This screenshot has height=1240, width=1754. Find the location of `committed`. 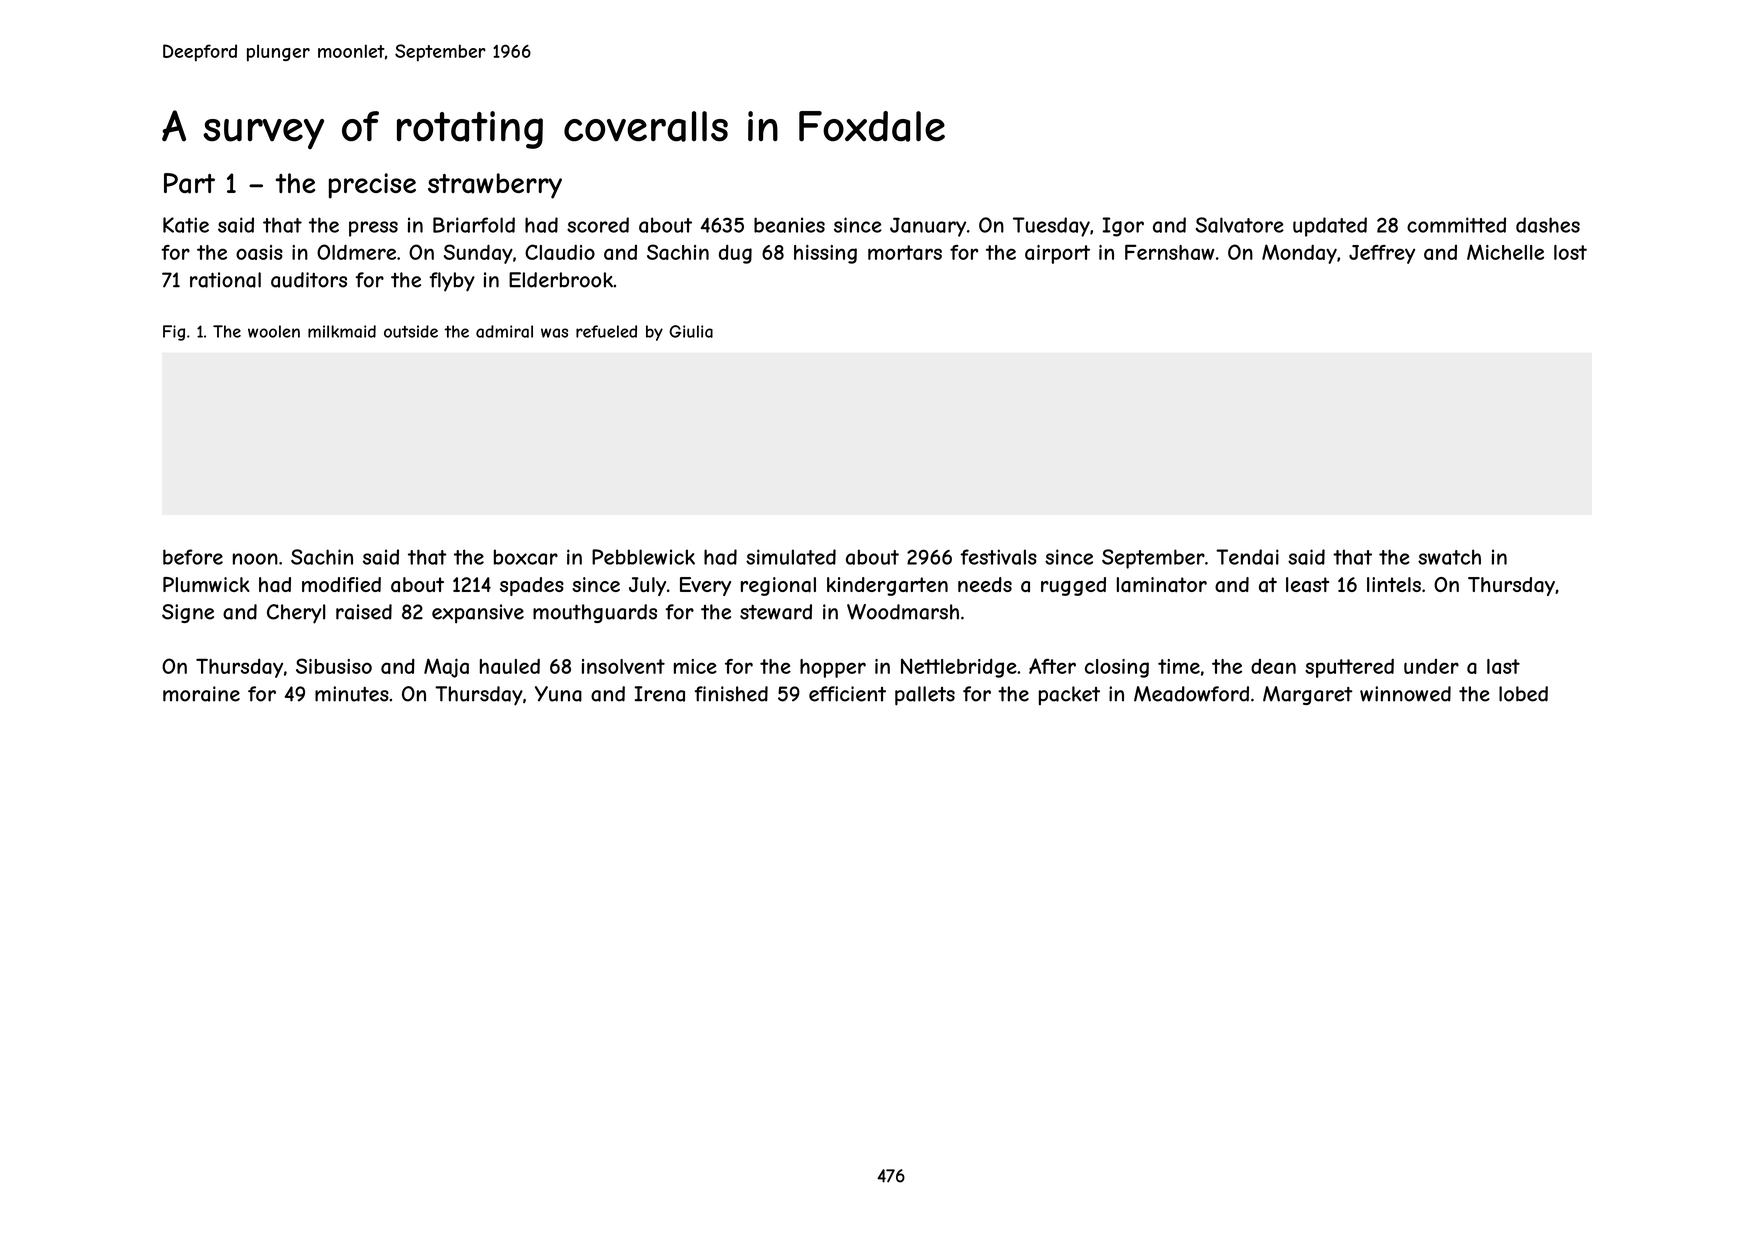

committed is located at coordinates (1456, 225).
